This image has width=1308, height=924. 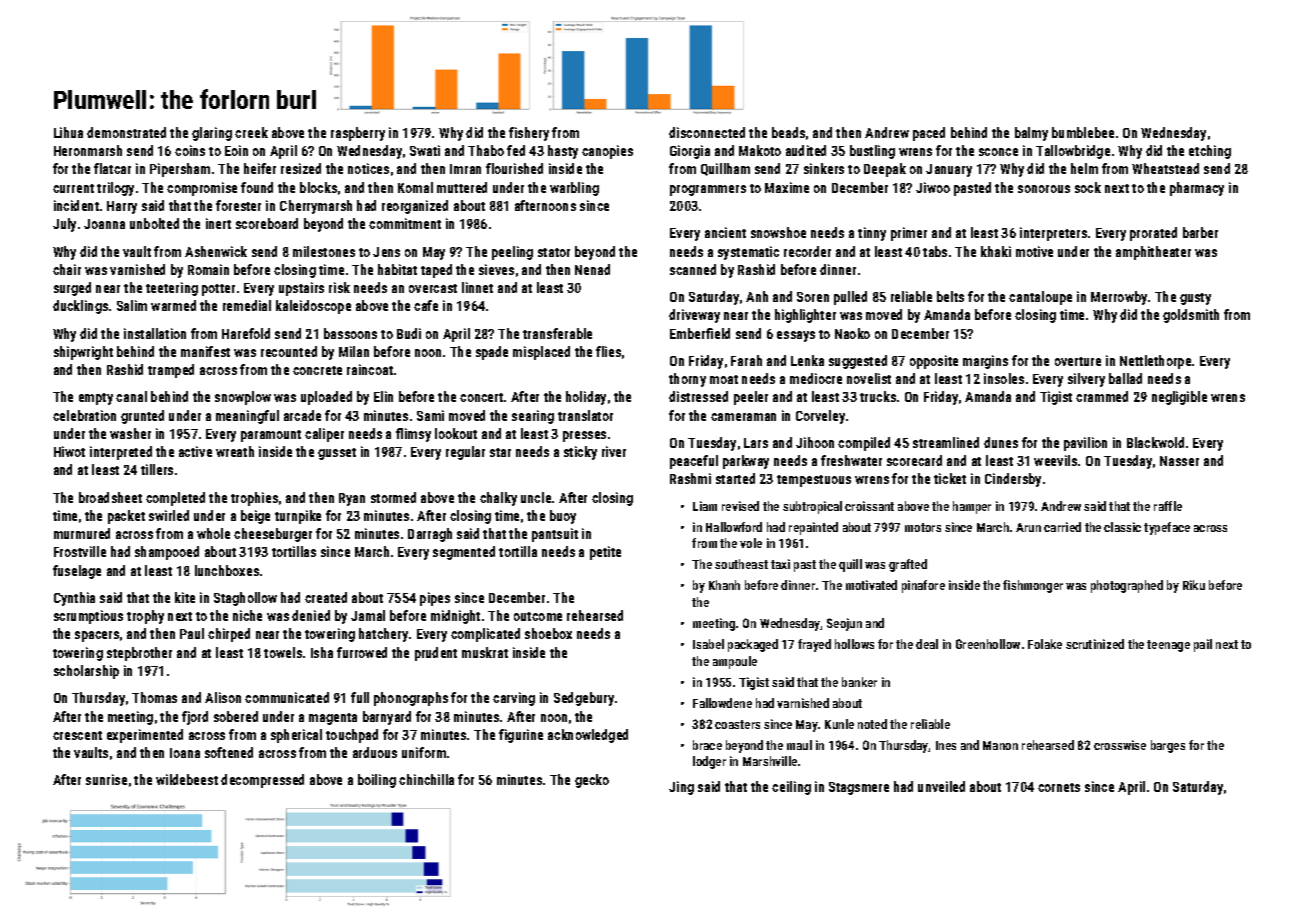 What do you see at coordinates (82, 533) in the image?
I see `murmured` at bounding box center [82, 533].
